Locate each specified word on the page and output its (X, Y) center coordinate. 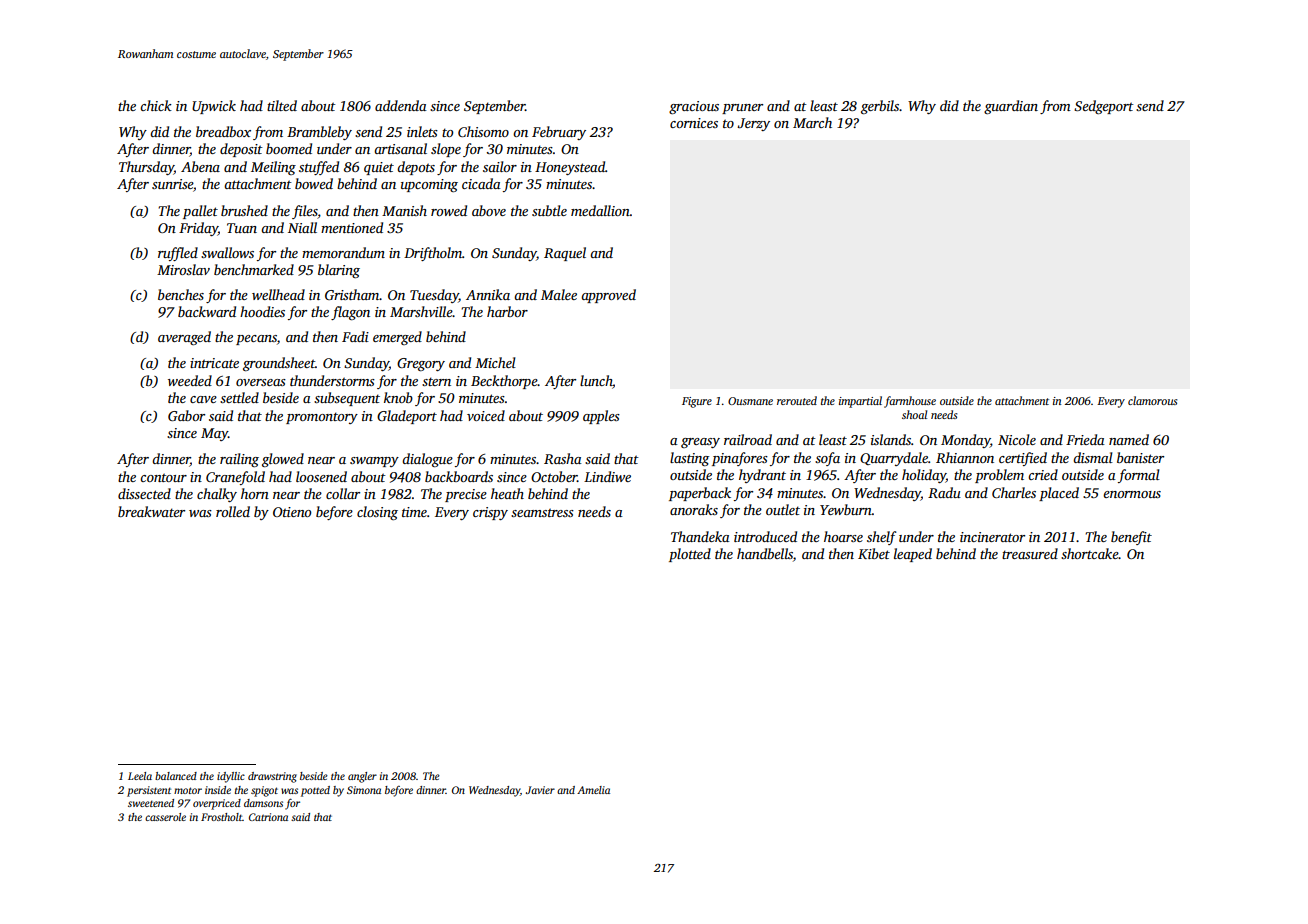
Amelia (593, 790)
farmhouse (910, 402)
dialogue (427, 460)
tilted (282, 105)
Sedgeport (1104, 107)
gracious (694, 107)
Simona (364, 790)
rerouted (797, 400)
